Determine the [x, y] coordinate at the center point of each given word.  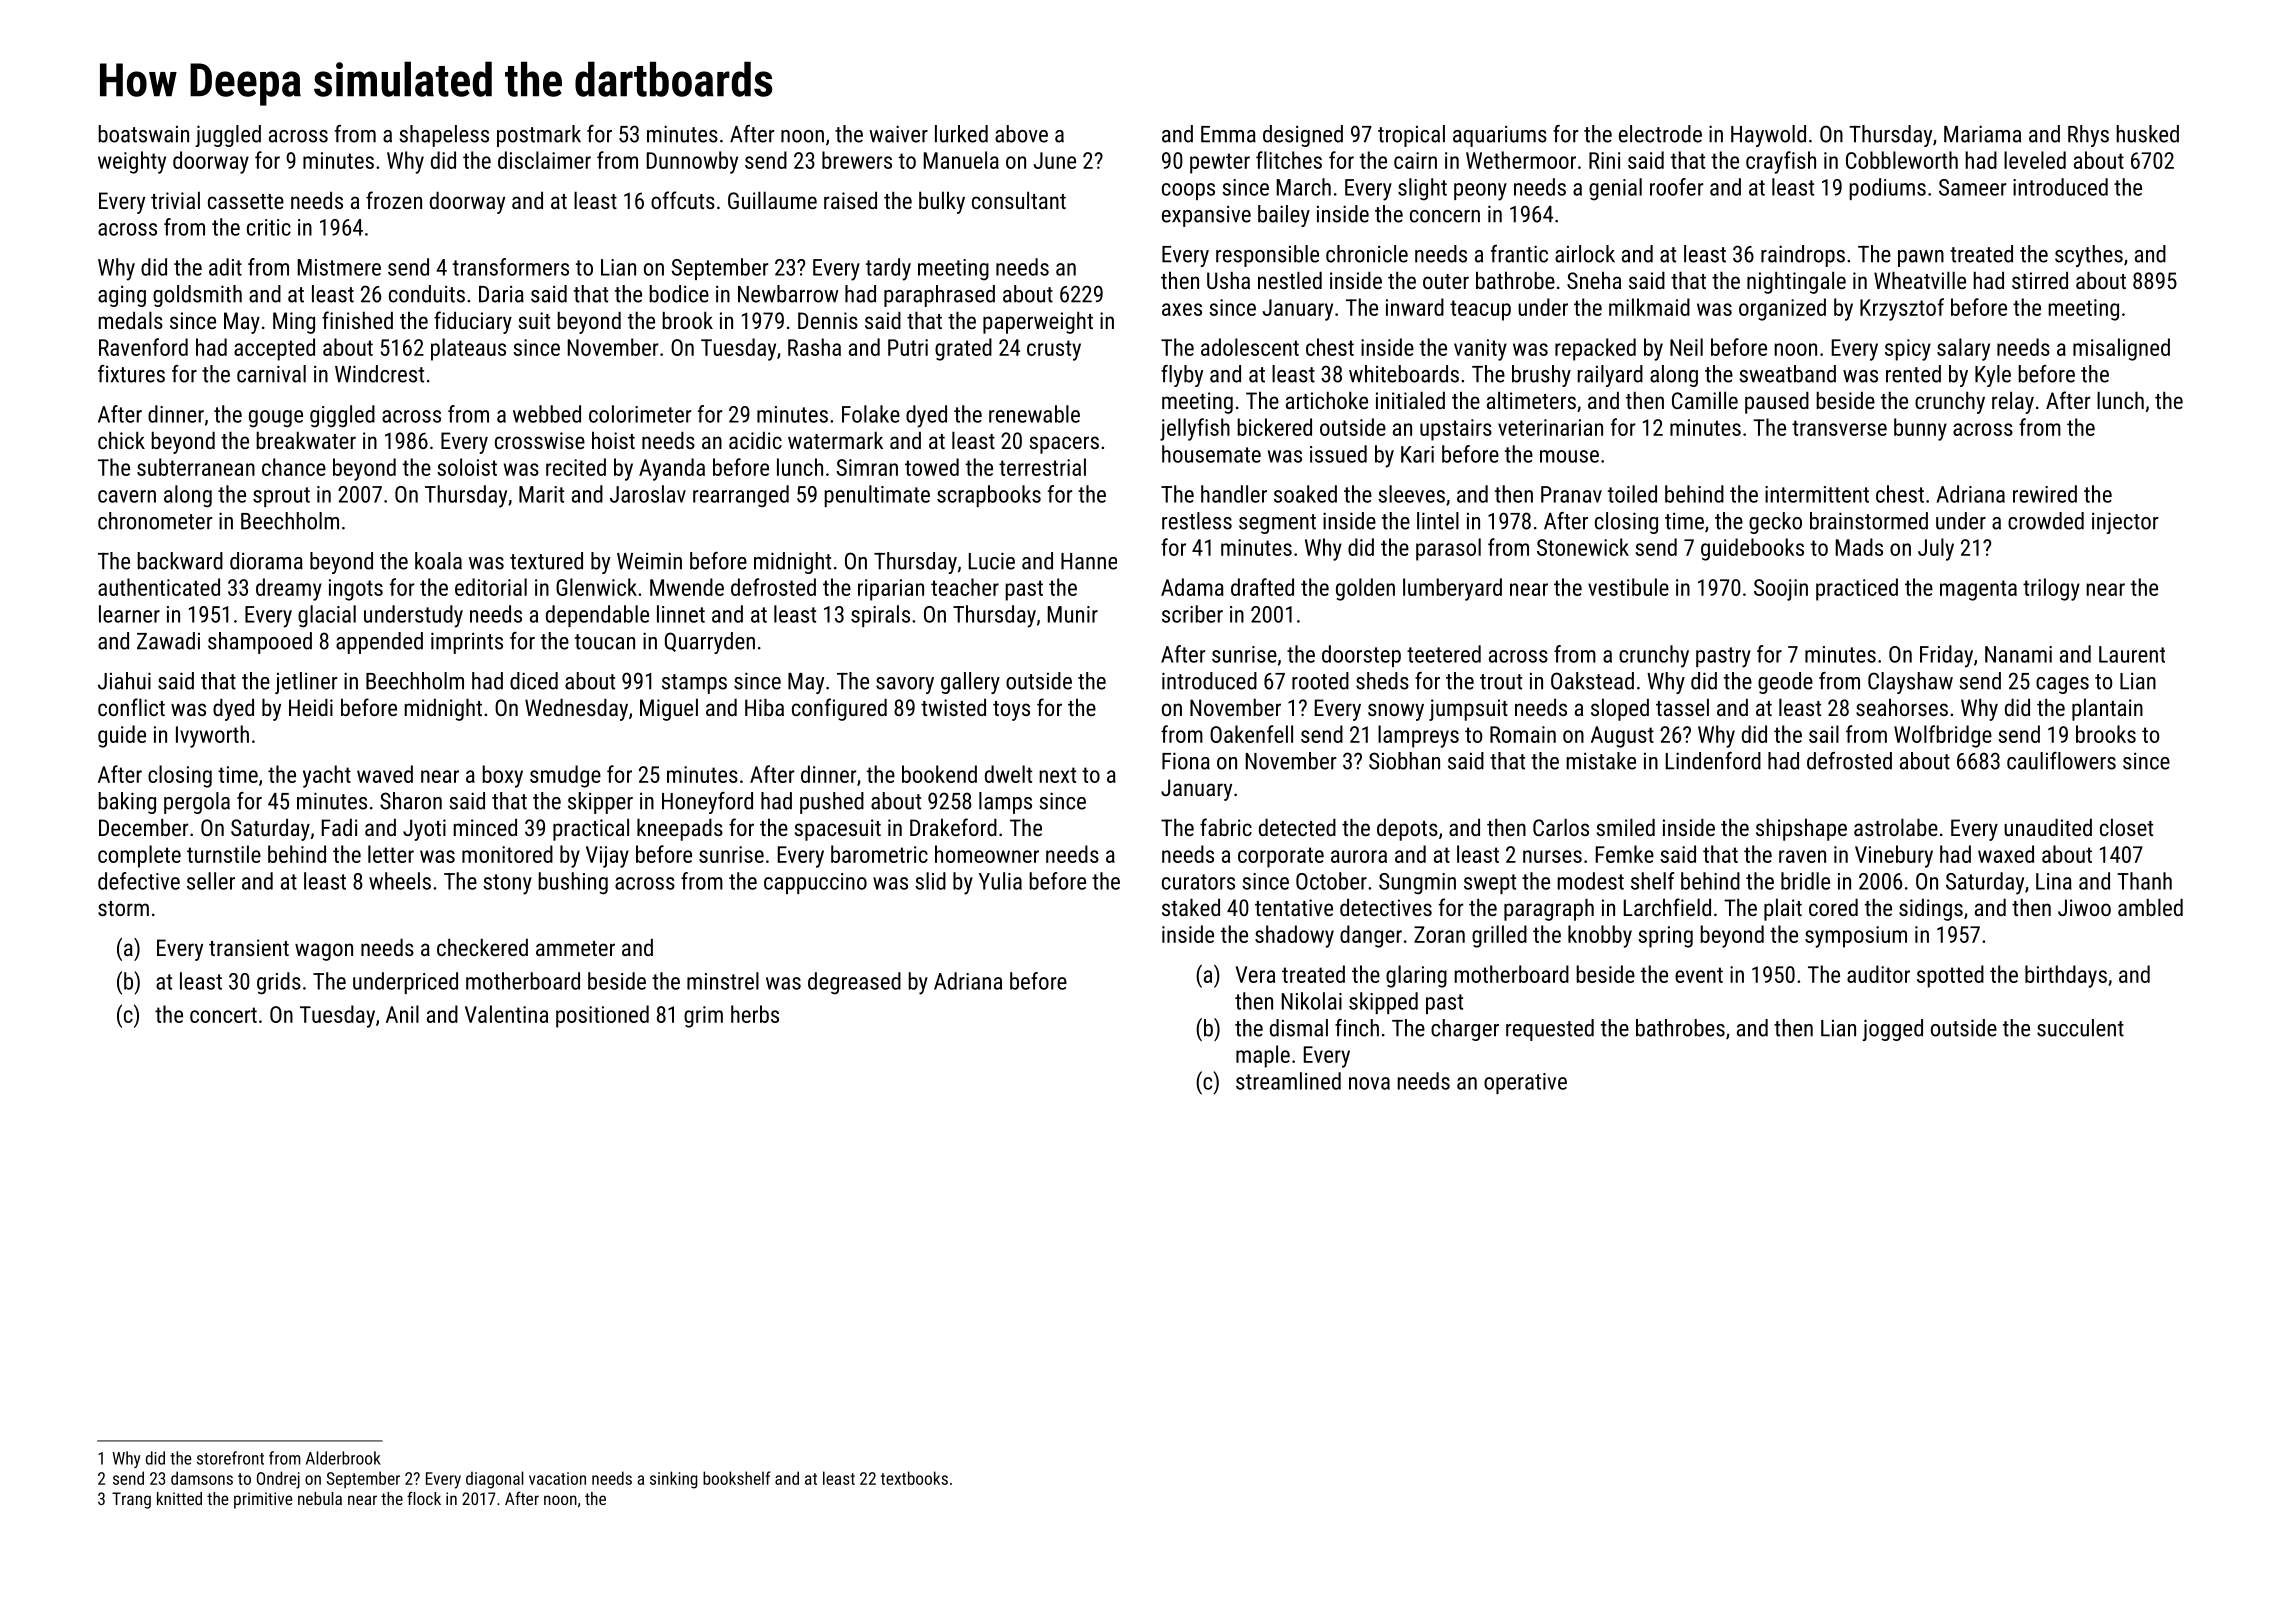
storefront [230, 1458]
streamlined [1288, 1081]
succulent [2080, 1028]
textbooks [914, 1478]
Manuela [961, 160]
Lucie [992, 561]
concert [223, 1015]
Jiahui [124, 681]
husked [2147, 134]
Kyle [1993, 376]
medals [130, 320]
